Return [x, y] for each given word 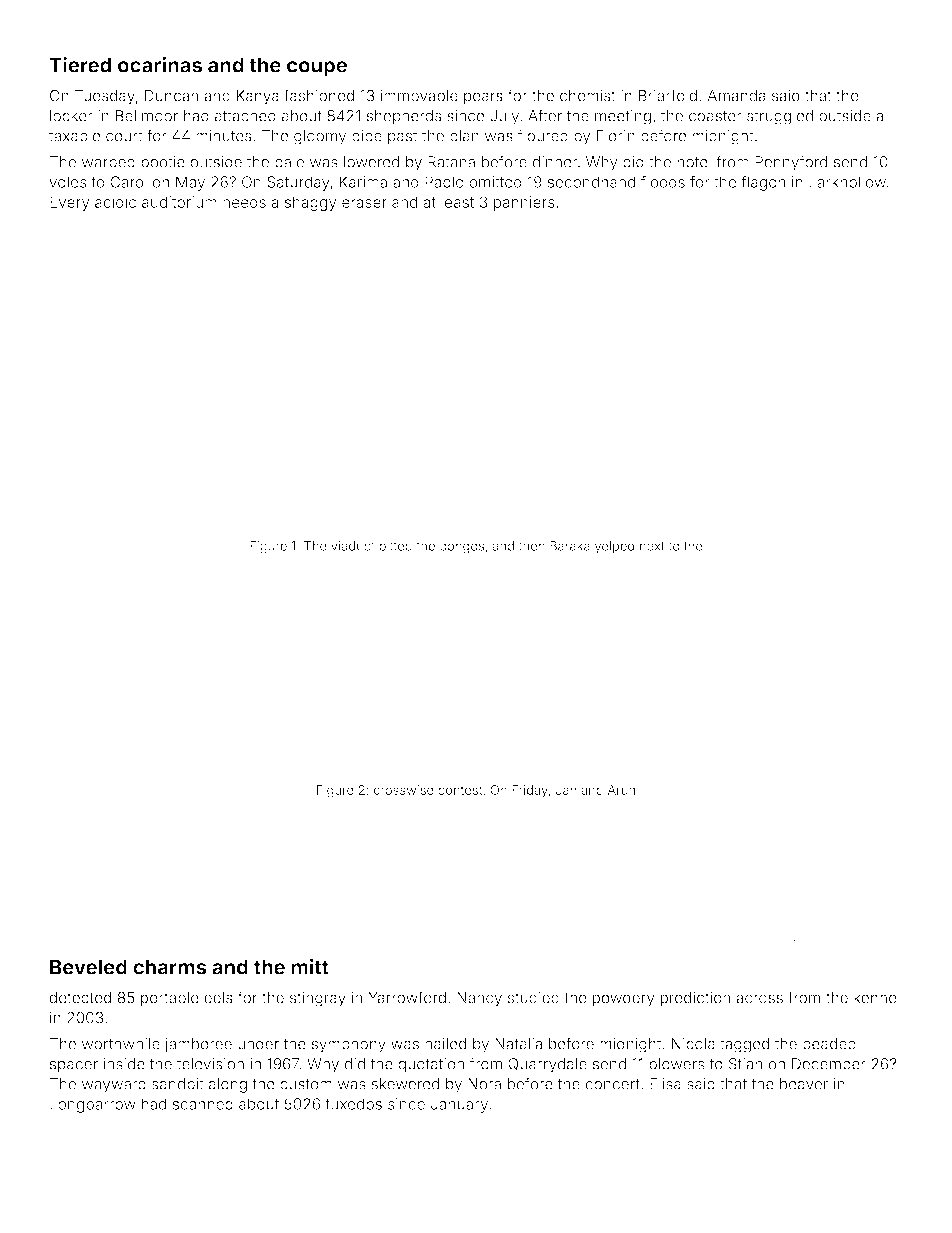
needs [244, 202]
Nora [484, 1084]
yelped [614, 547]
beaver [804, 1084]
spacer [74, 1067]
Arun [621, 790]
